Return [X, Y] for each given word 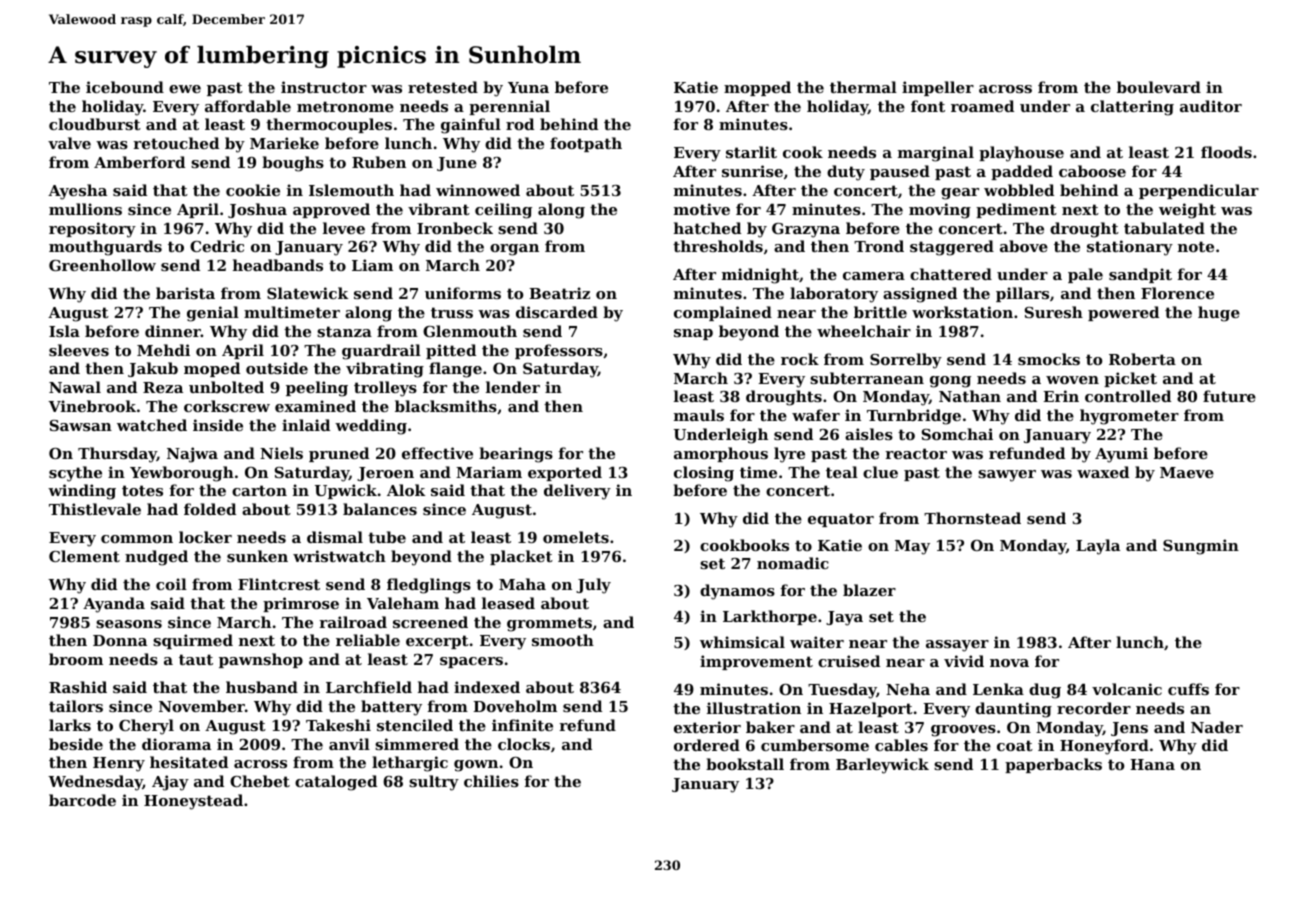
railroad [353, 622]
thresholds [718, 246]
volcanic [1127, 689]
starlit [751, 152]
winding [82, 492]
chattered [951, 274]
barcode [82, 800]
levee [344, 228]
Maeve [1187, 472]
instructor [324, 87]
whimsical [742, 642]
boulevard [1159, 87]
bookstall [745, 764]
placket [521, 557]
